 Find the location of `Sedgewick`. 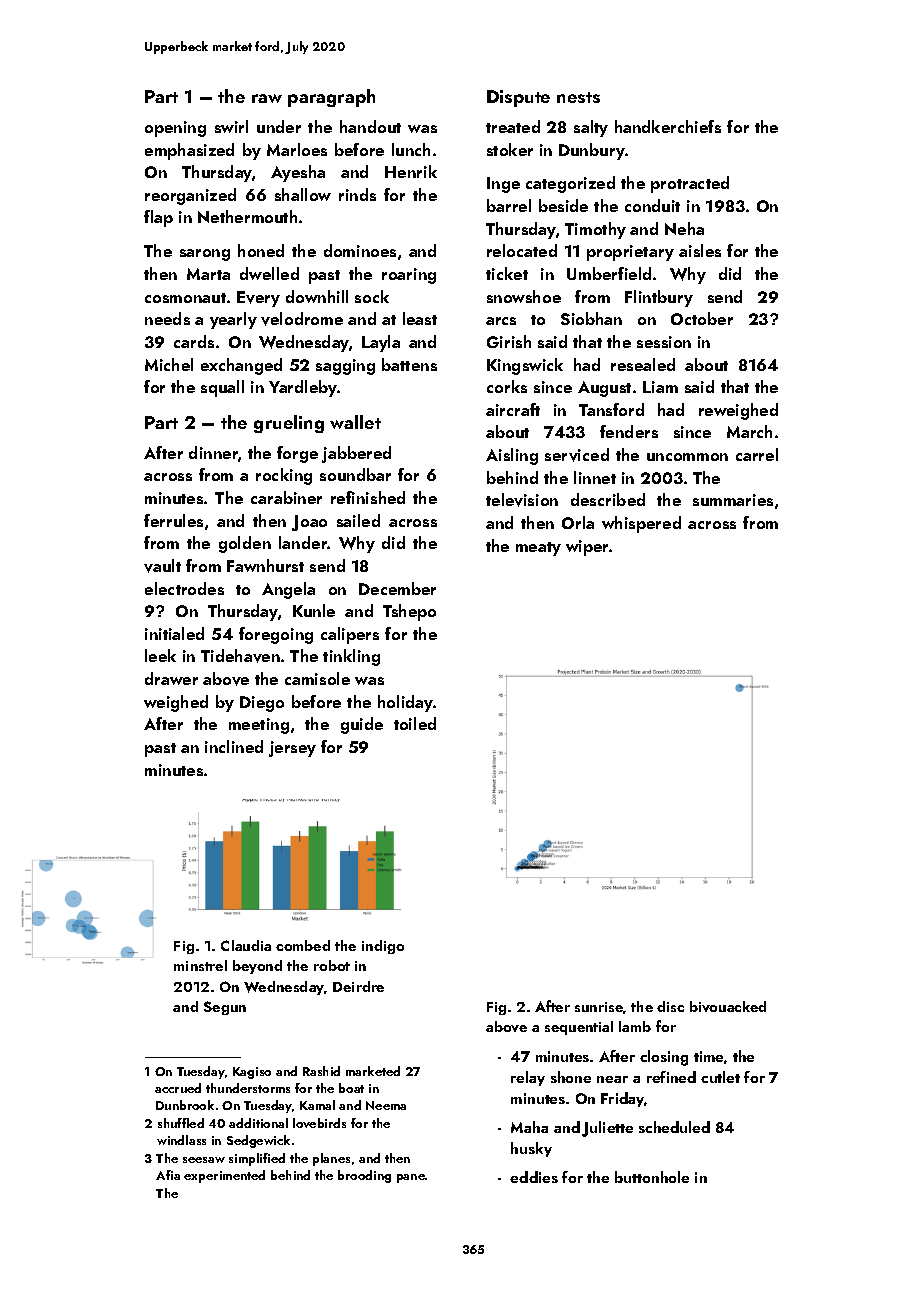

Sedgewick is located at coordinates (258, 1141).
